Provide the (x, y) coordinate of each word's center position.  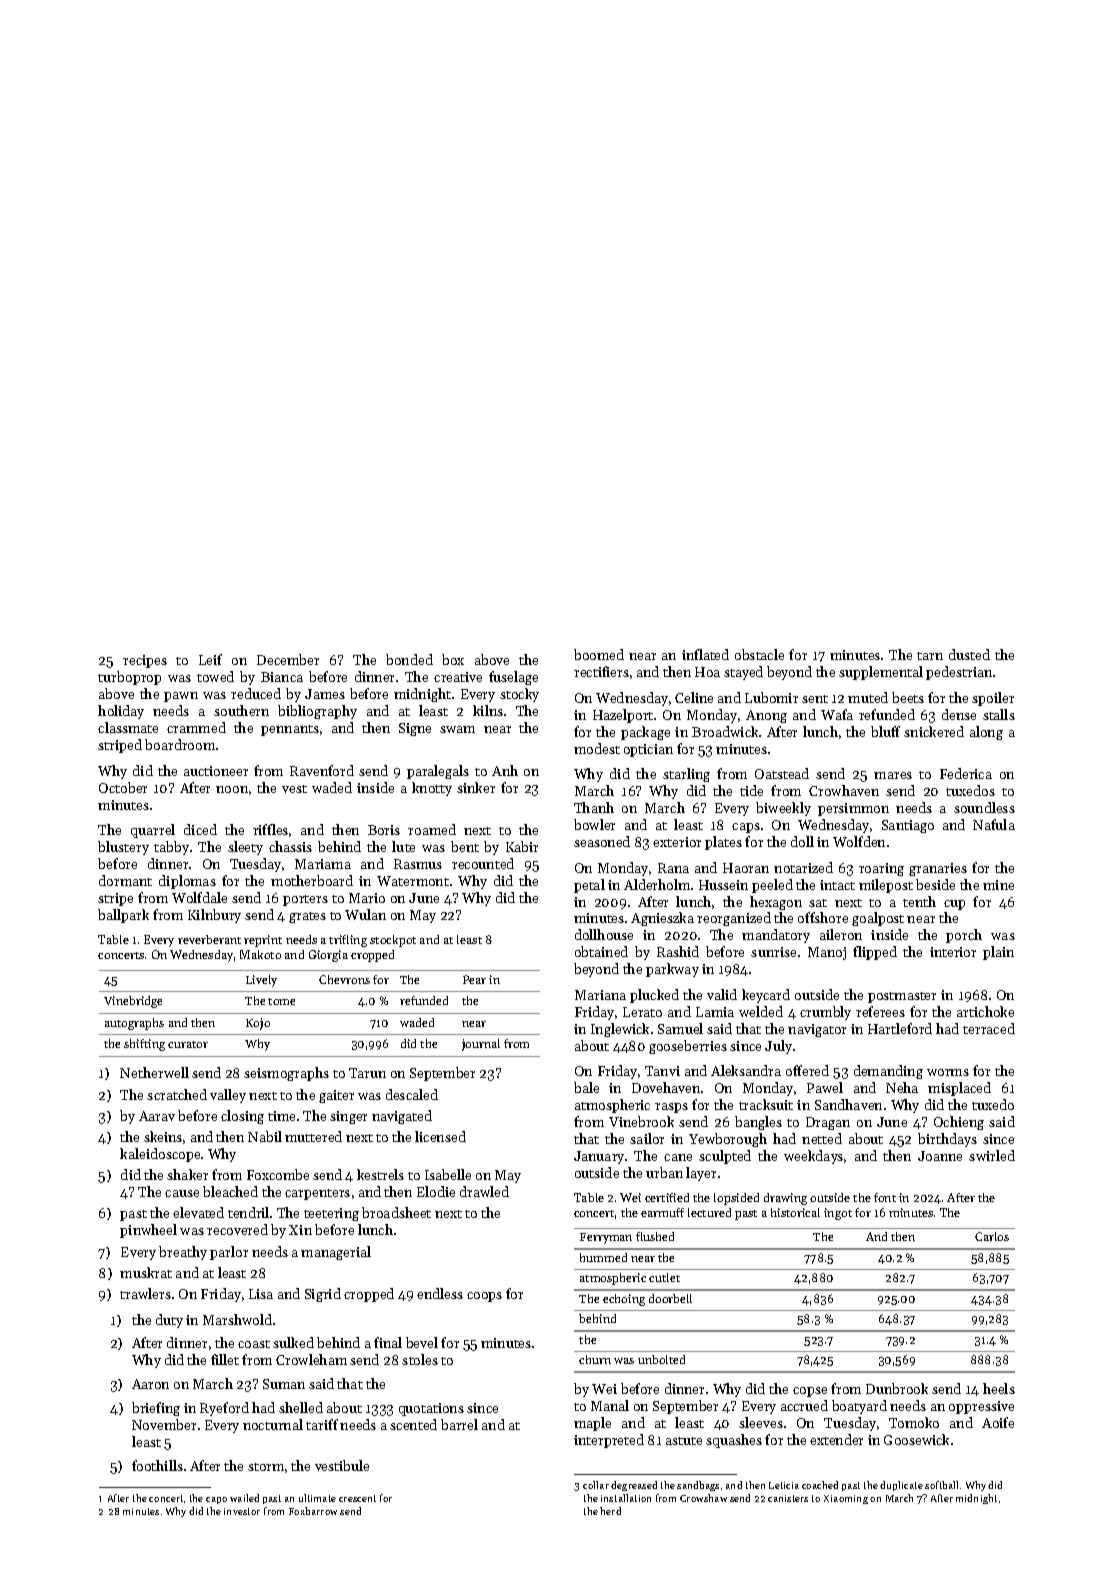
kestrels (380, 1174)
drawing (785, 1199)
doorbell (670, 1298)
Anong (766, 716)
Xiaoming (846, 1499)
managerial (336, 1253)
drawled (484, 1191)
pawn (181, 697)
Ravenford (322, 770)
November (164, 1424)
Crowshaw (703, 1498)
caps (746, 828)
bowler (594, 824)
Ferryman (606, 1238)
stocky (519, 695)
